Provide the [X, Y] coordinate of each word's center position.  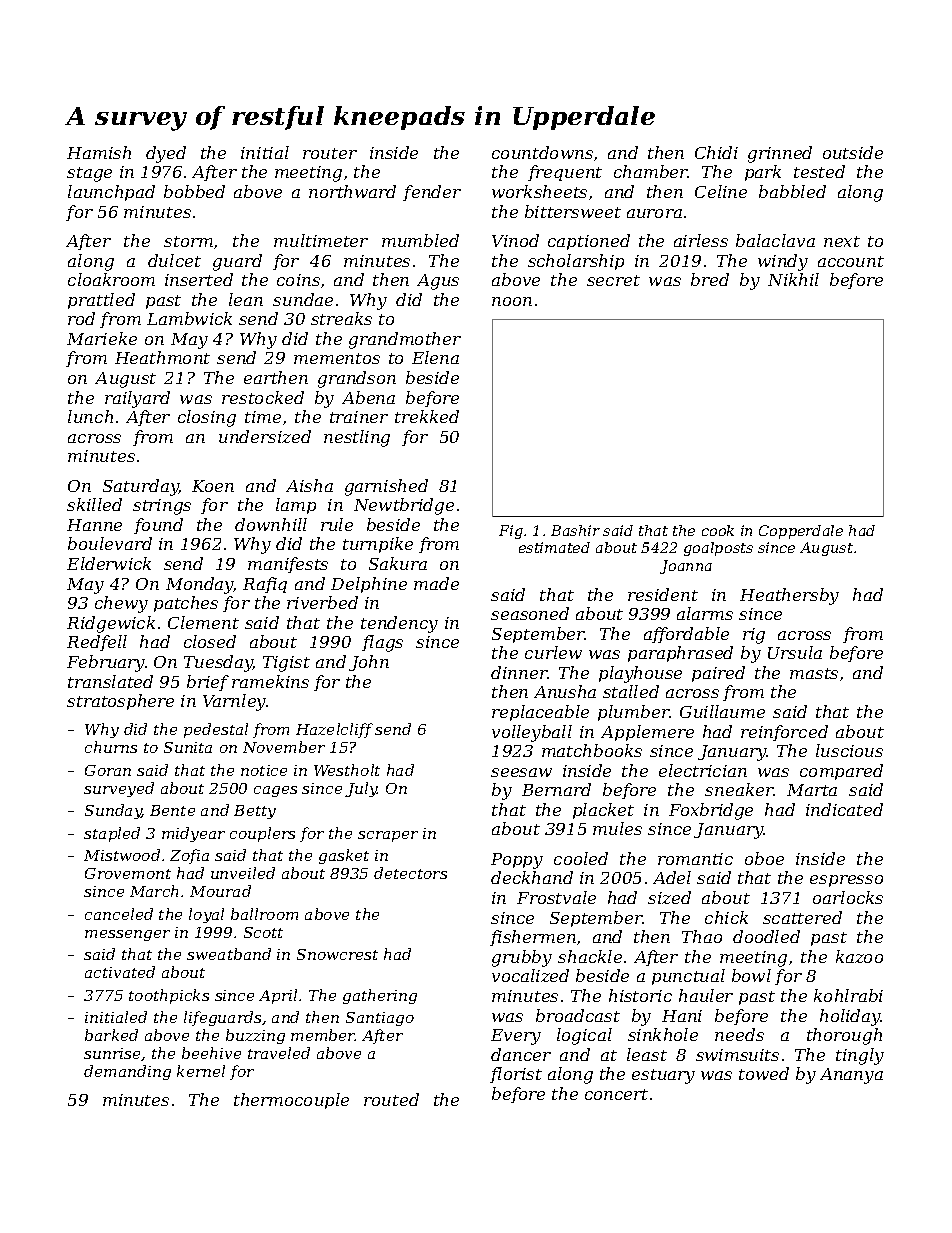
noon [512, 301]
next [842, 241]
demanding [127, 1072]
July [361, 789]
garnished [386, 487]
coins [298, 280]
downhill [271, 524]
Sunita [188, 747]
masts [814, 673]
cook [718, 530]
